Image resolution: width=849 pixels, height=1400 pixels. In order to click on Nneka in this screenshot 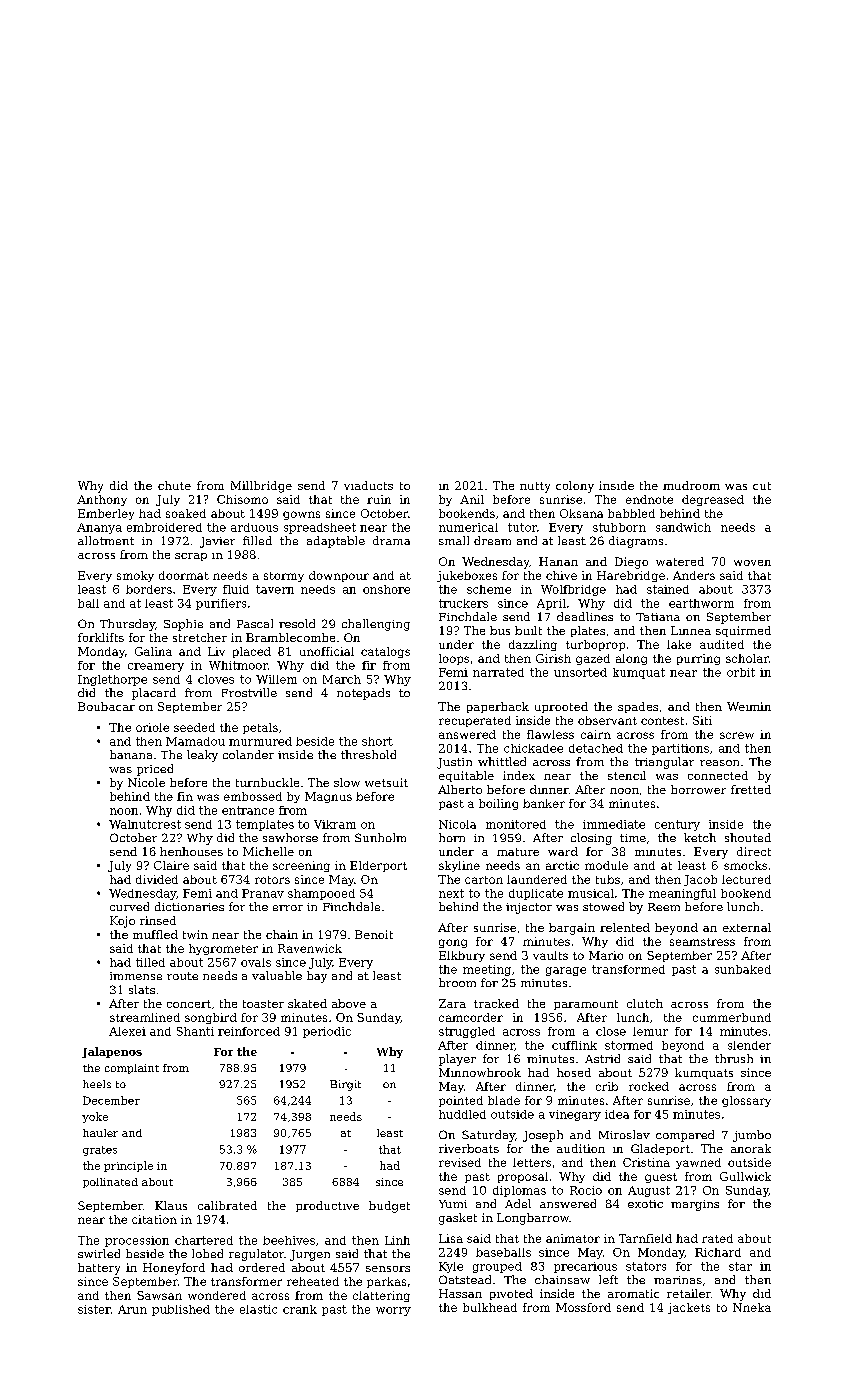, I will do `click(752, 1307)`.
